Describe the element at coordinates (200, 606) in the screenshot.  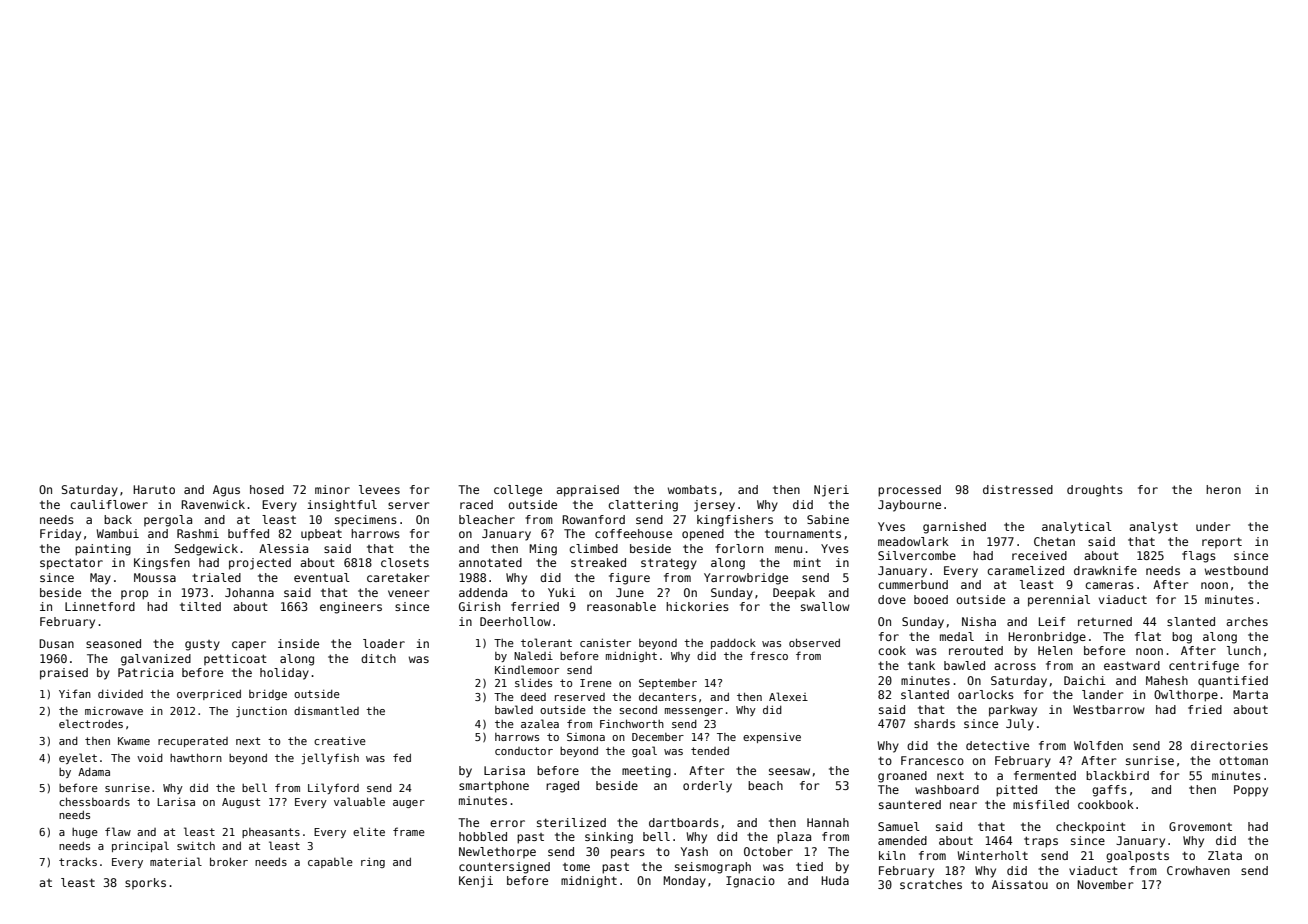
I see `tilted` at that location.
